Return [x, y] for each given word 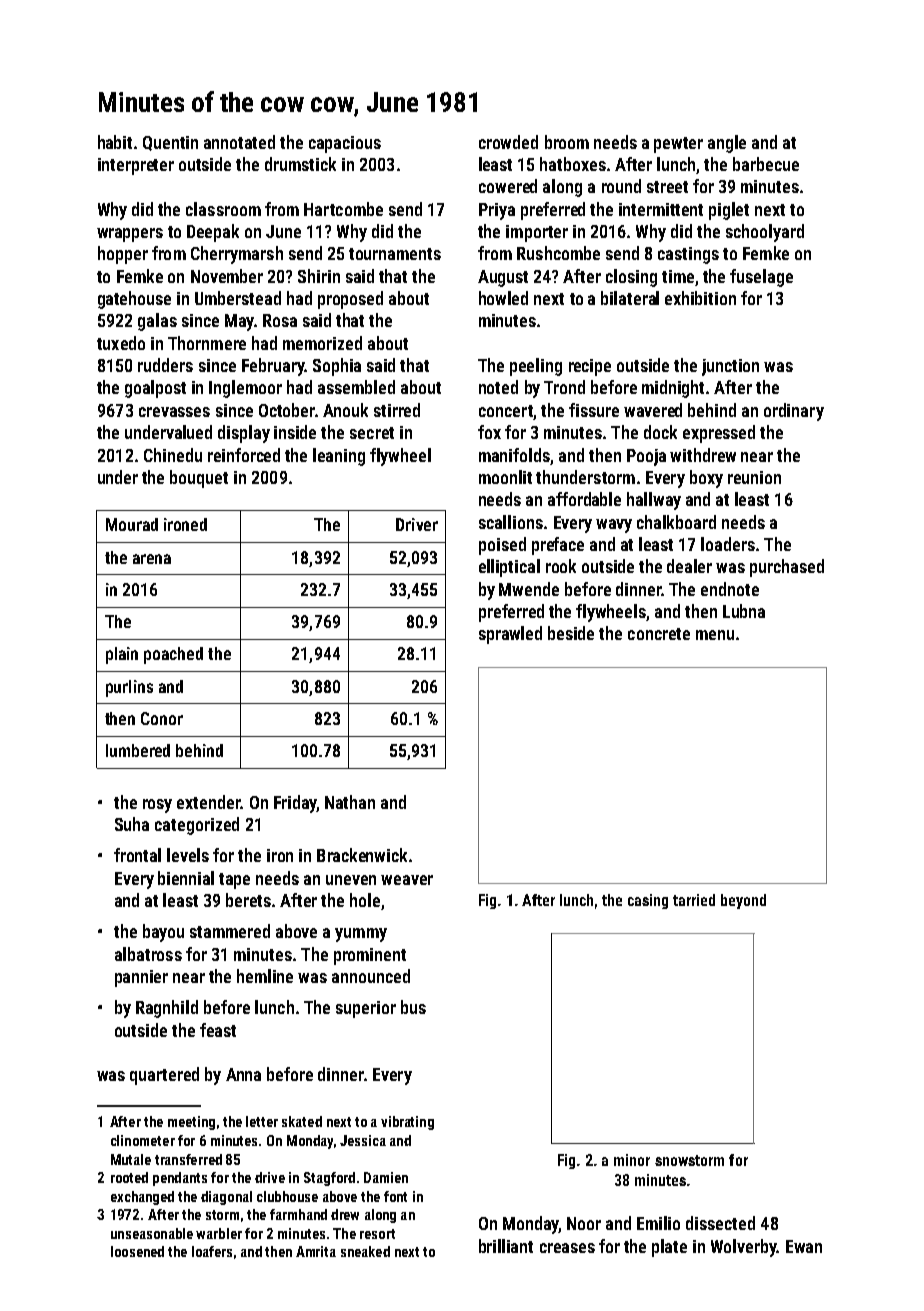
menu [715, 635]
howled [503, 298]
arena [152, 559]
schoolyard [765, 233]
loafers [212, 1251]
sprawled [510, 635]
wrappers [130, 235]
